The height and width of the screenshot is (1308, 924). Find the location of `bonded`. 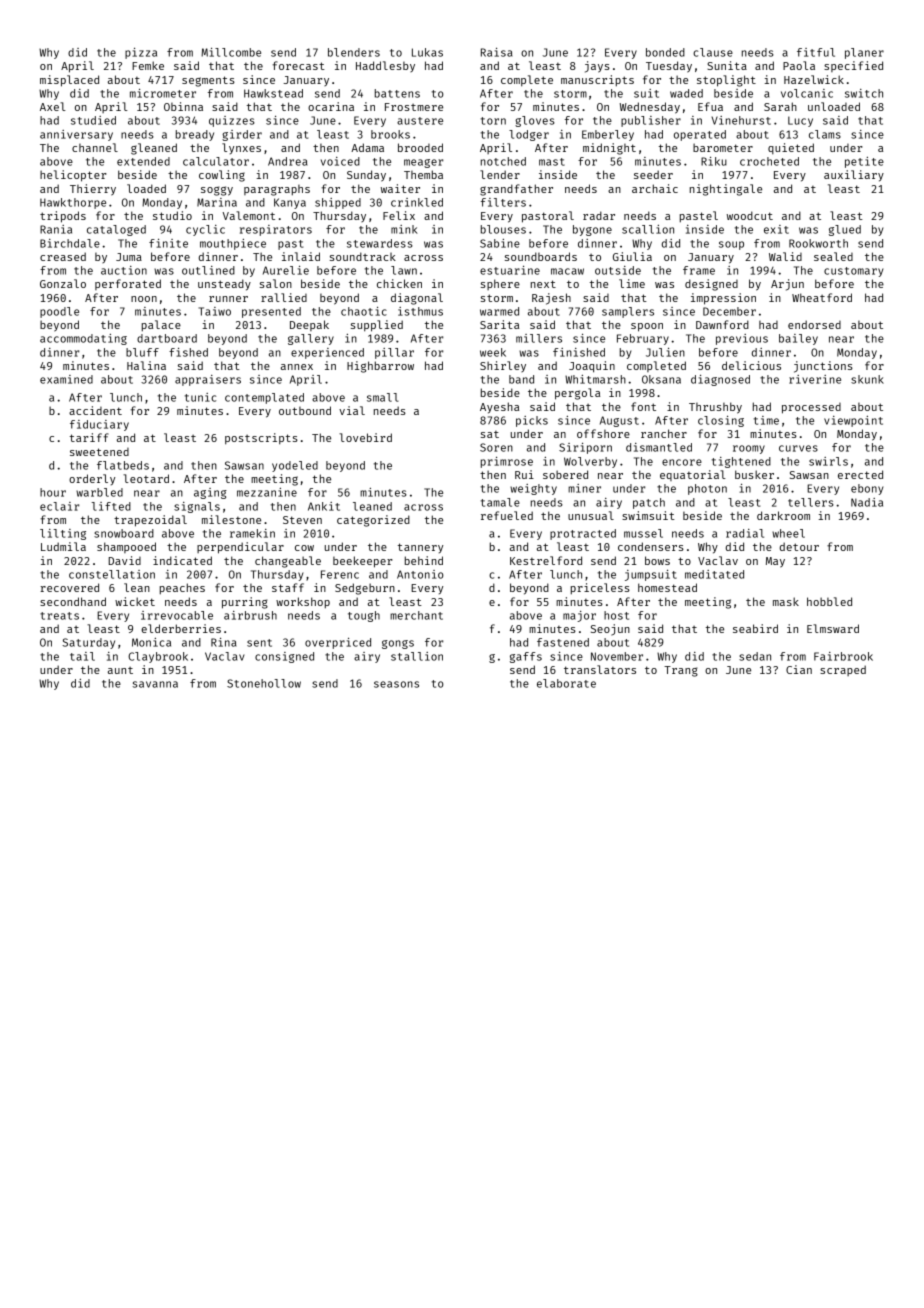

bonded is located at coordinates (665, 52).
